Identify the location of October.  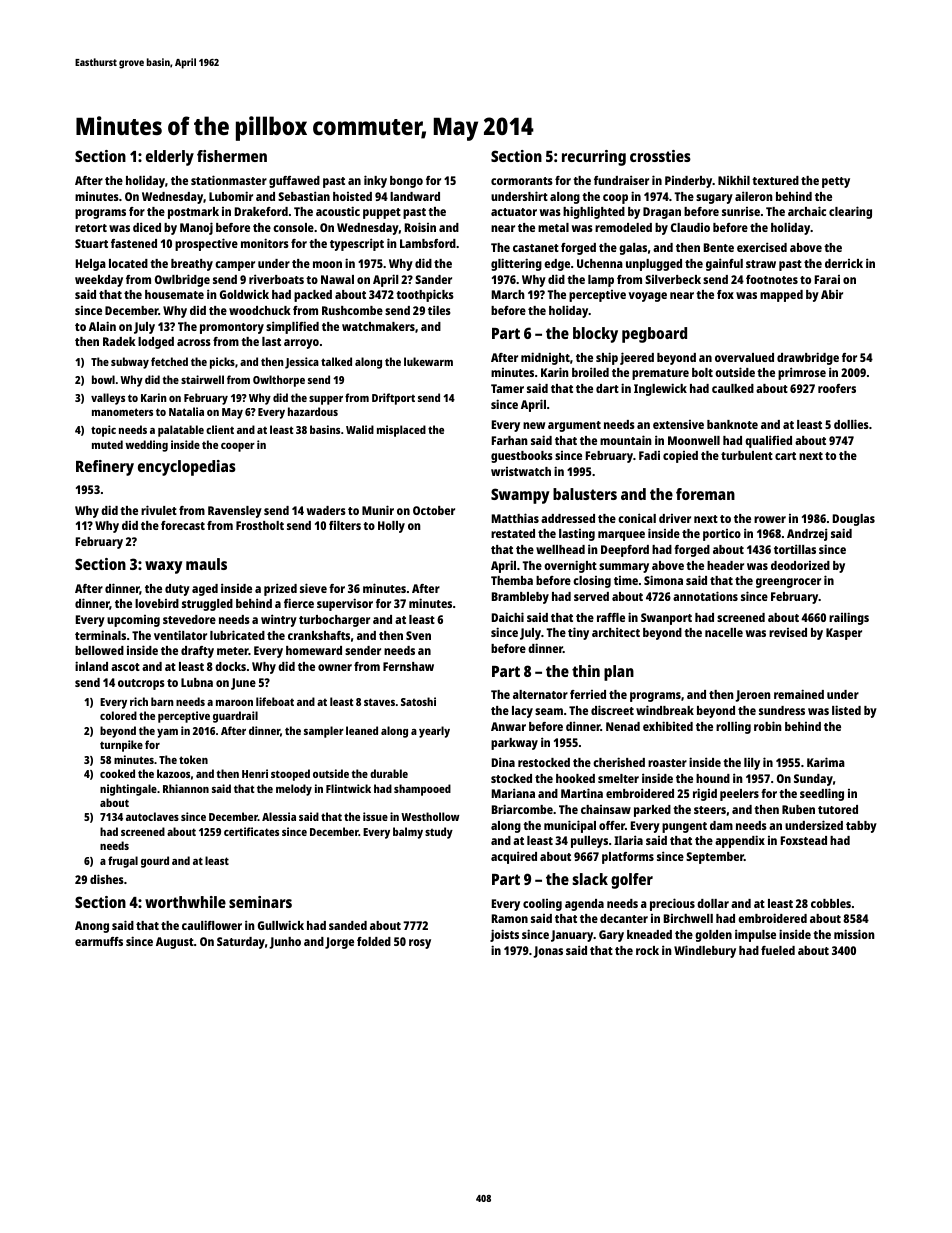
(434, 510).
